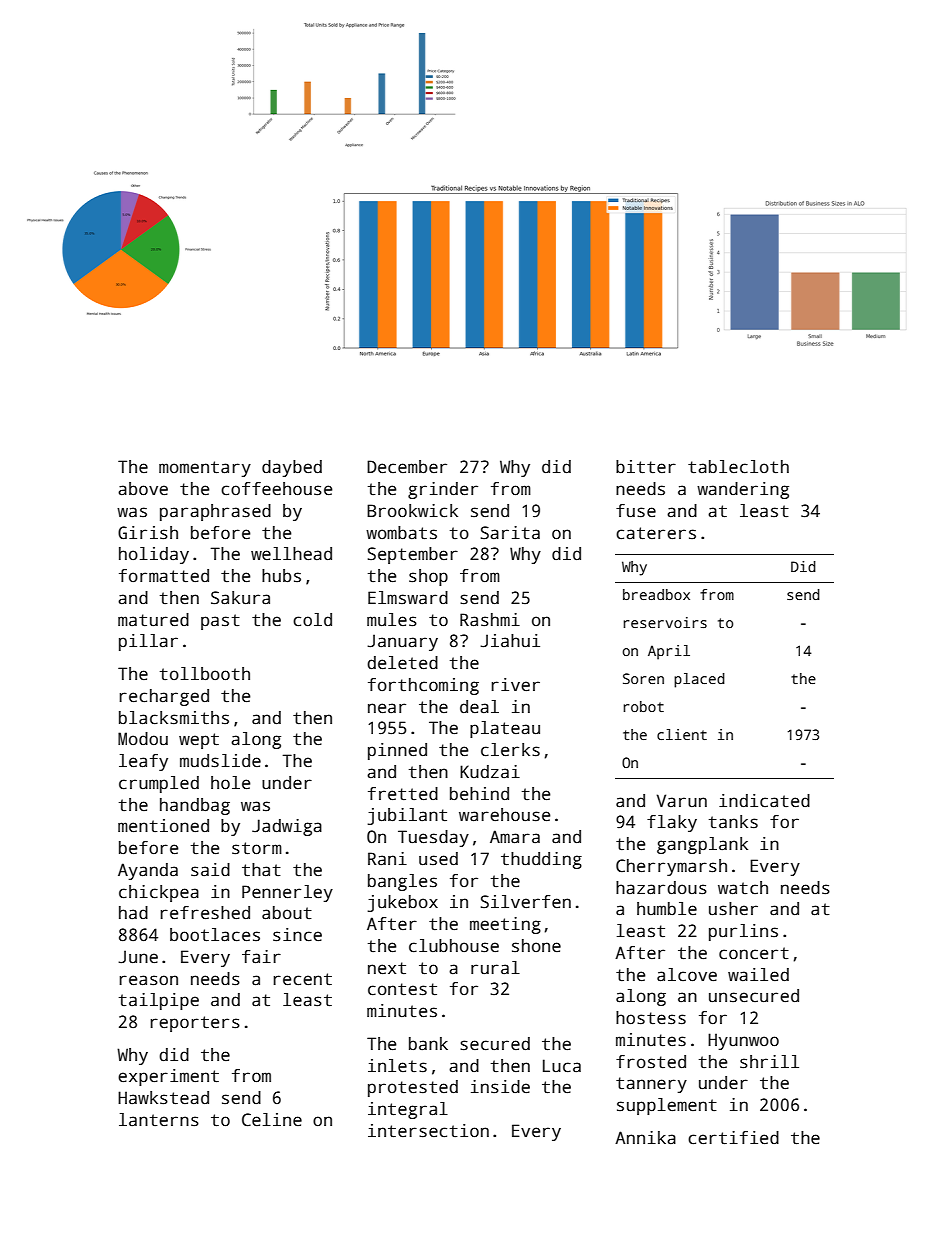 The image size is (952, 1233). I want to click on momentary, so click(205, 469).
